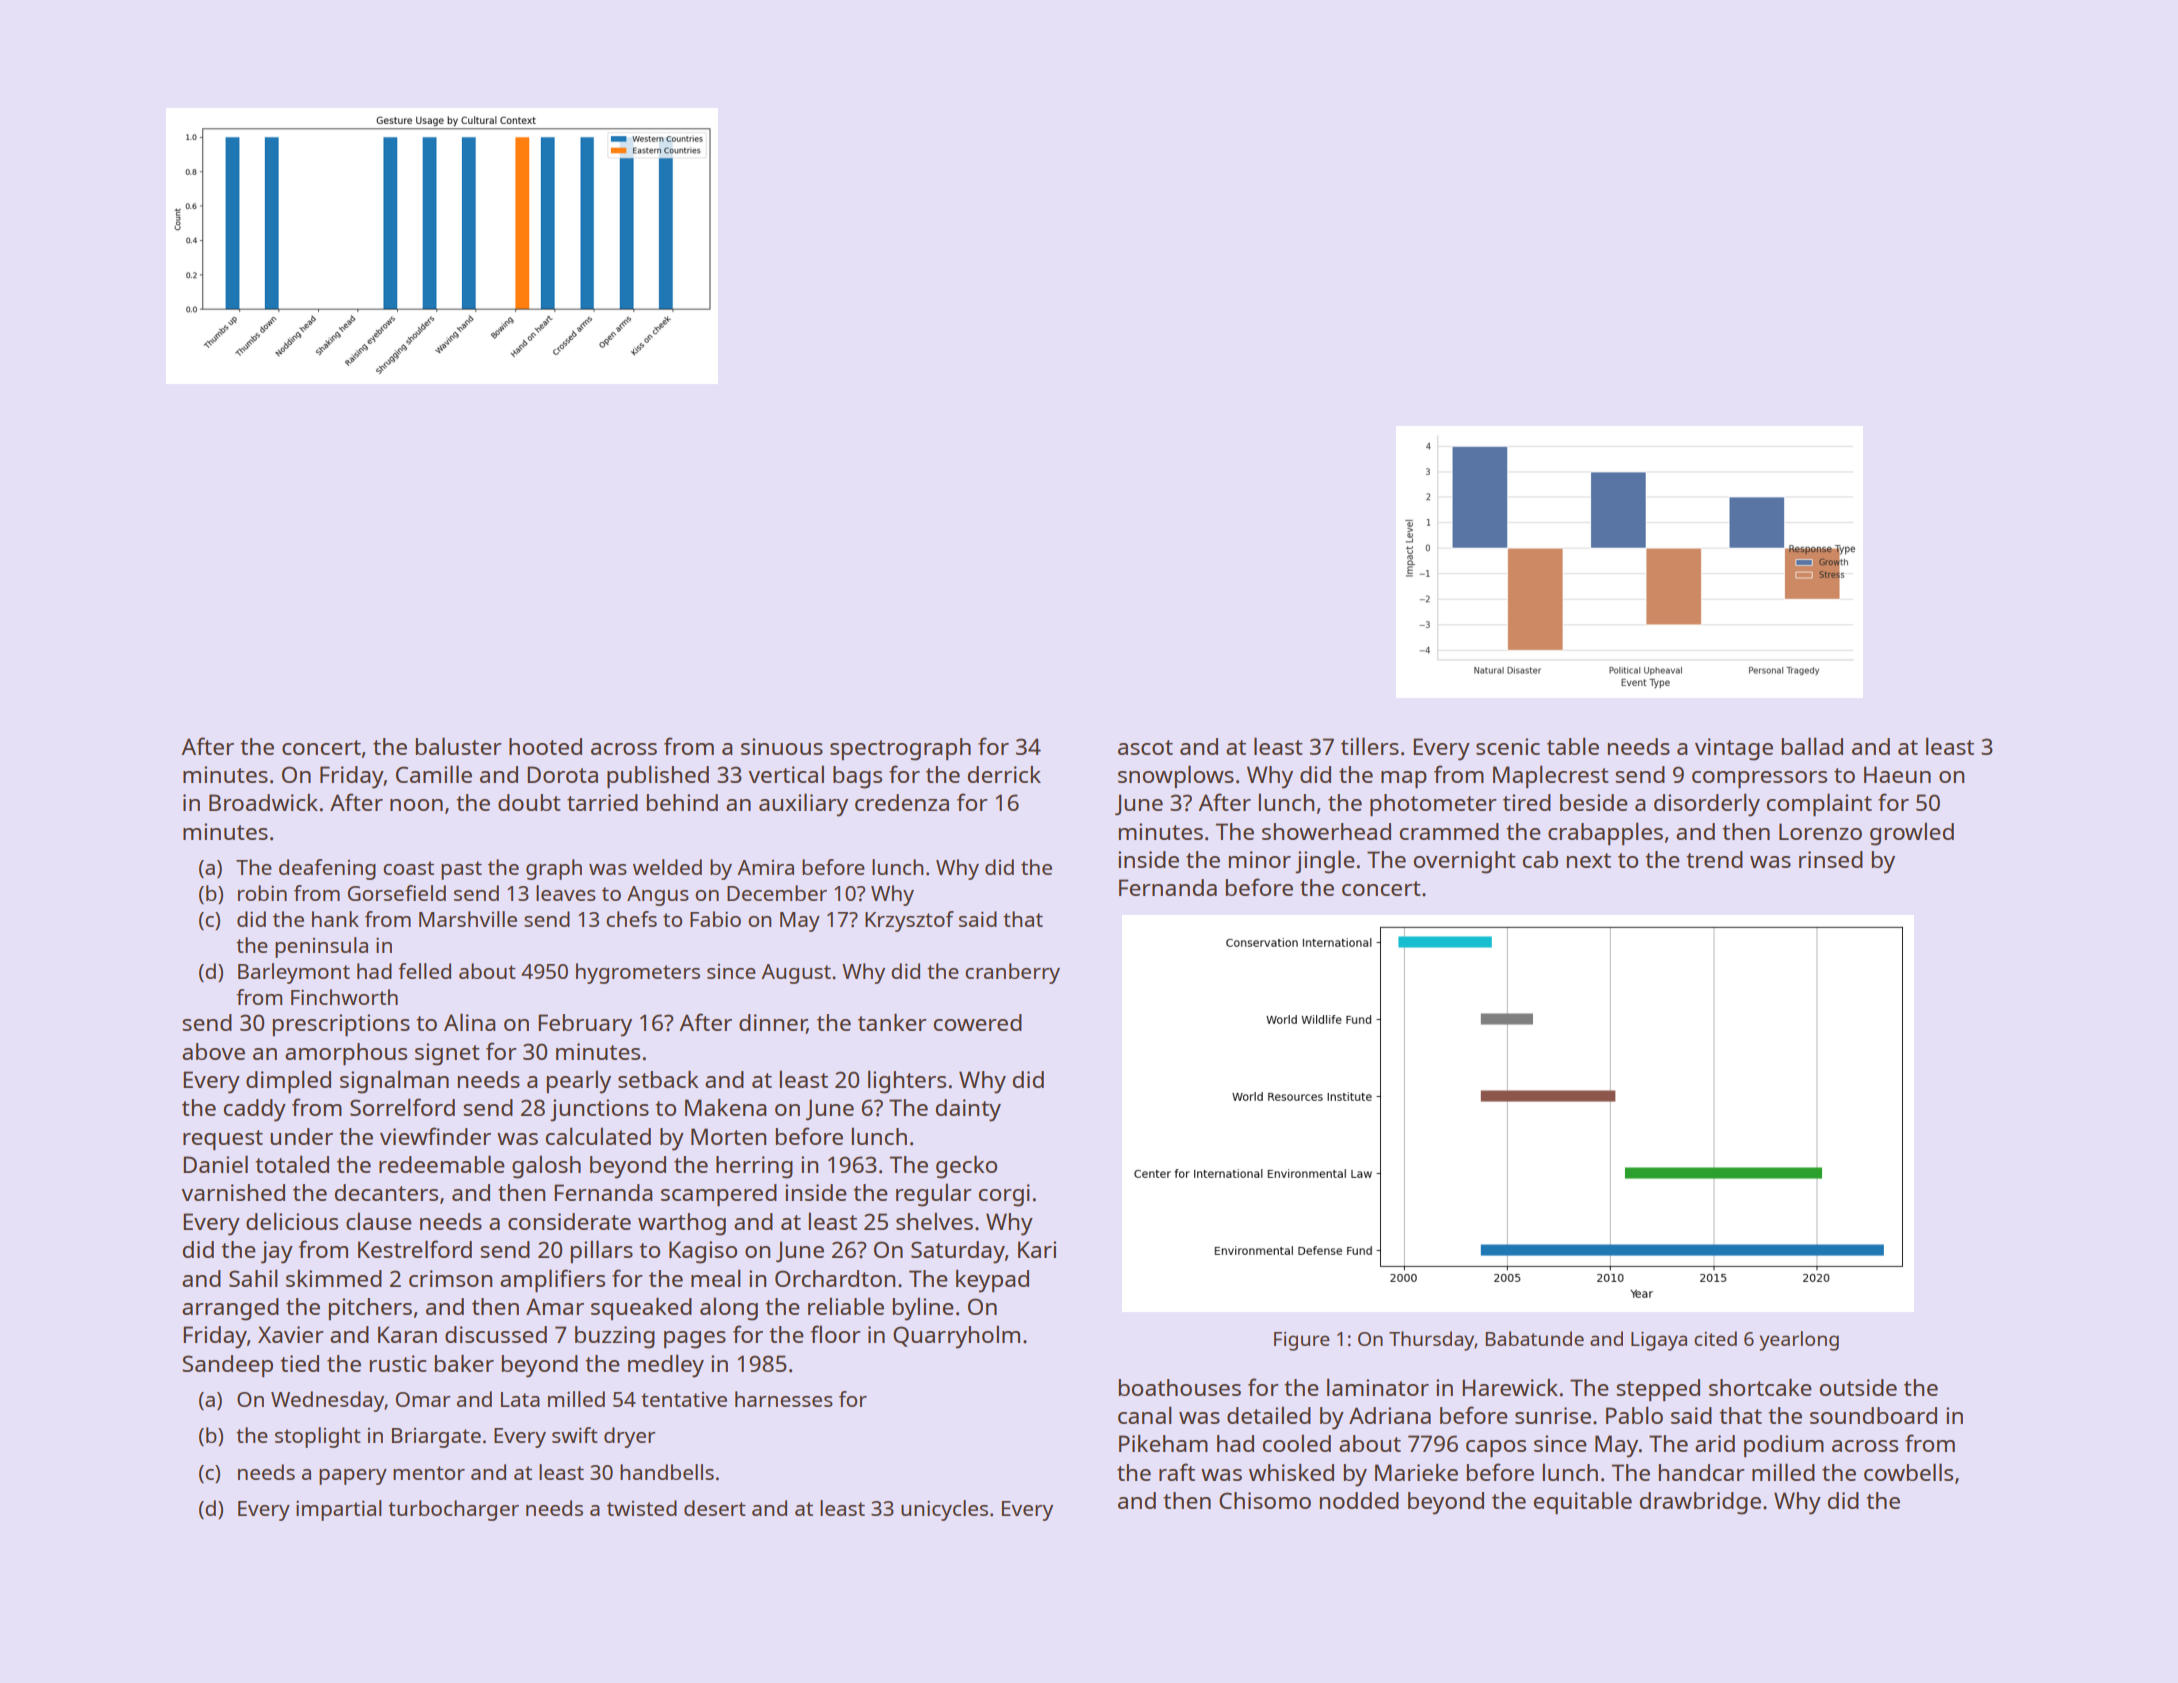  Describe the element at coordinates (1012, 973) in the screenshot. I see `cranberry` at that location.
